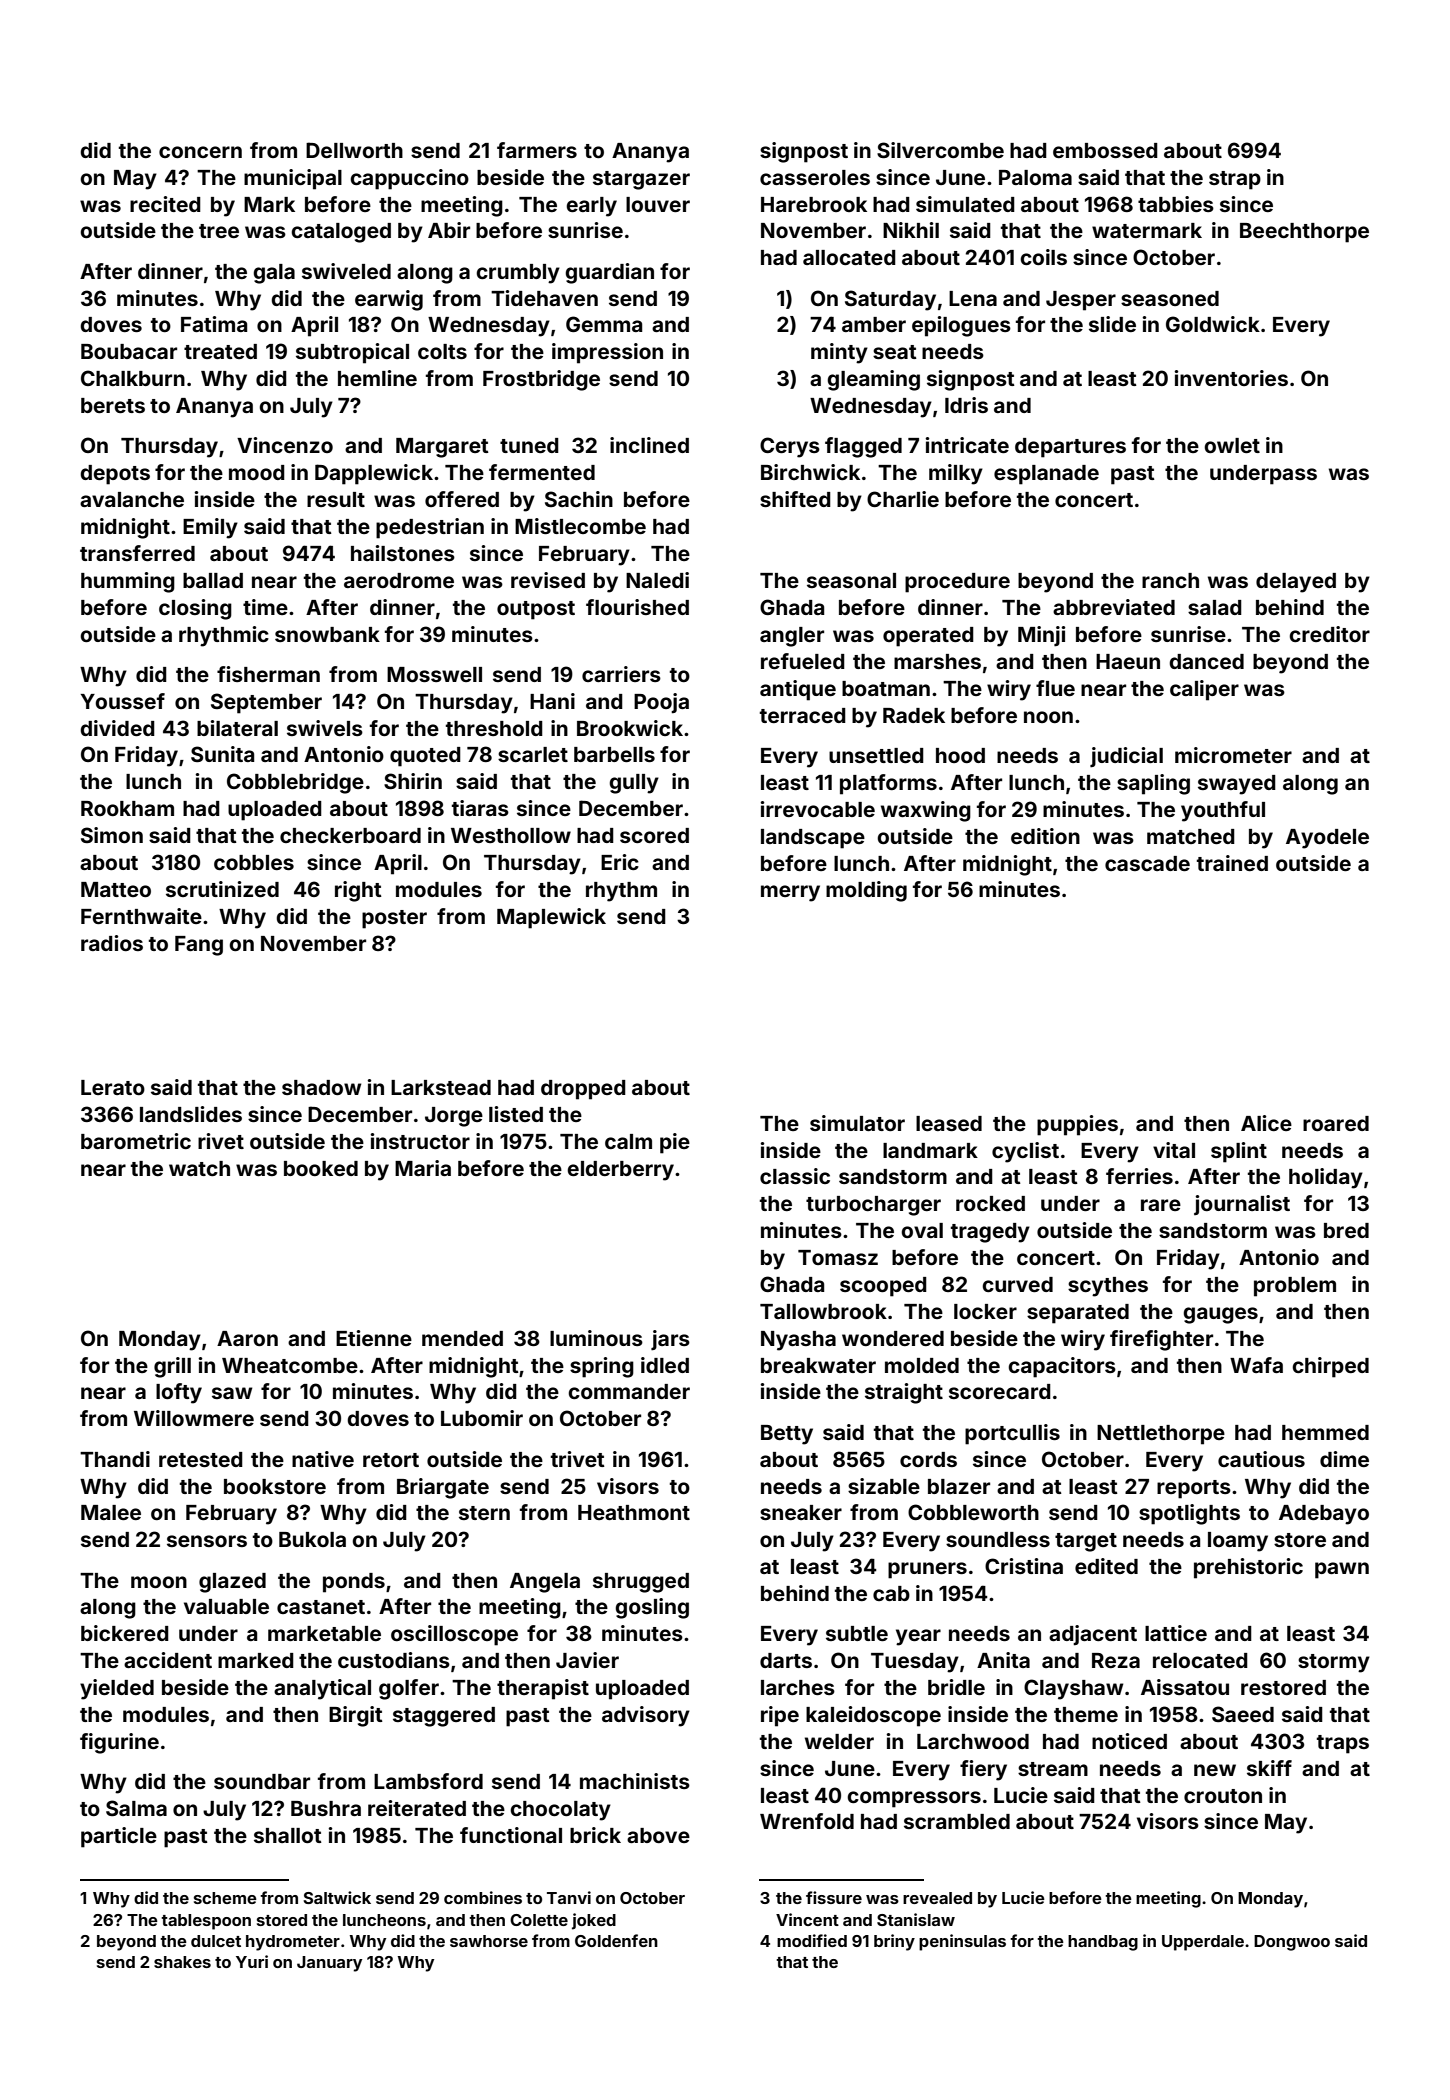  I want to click on calm, so click(628, 1141).
